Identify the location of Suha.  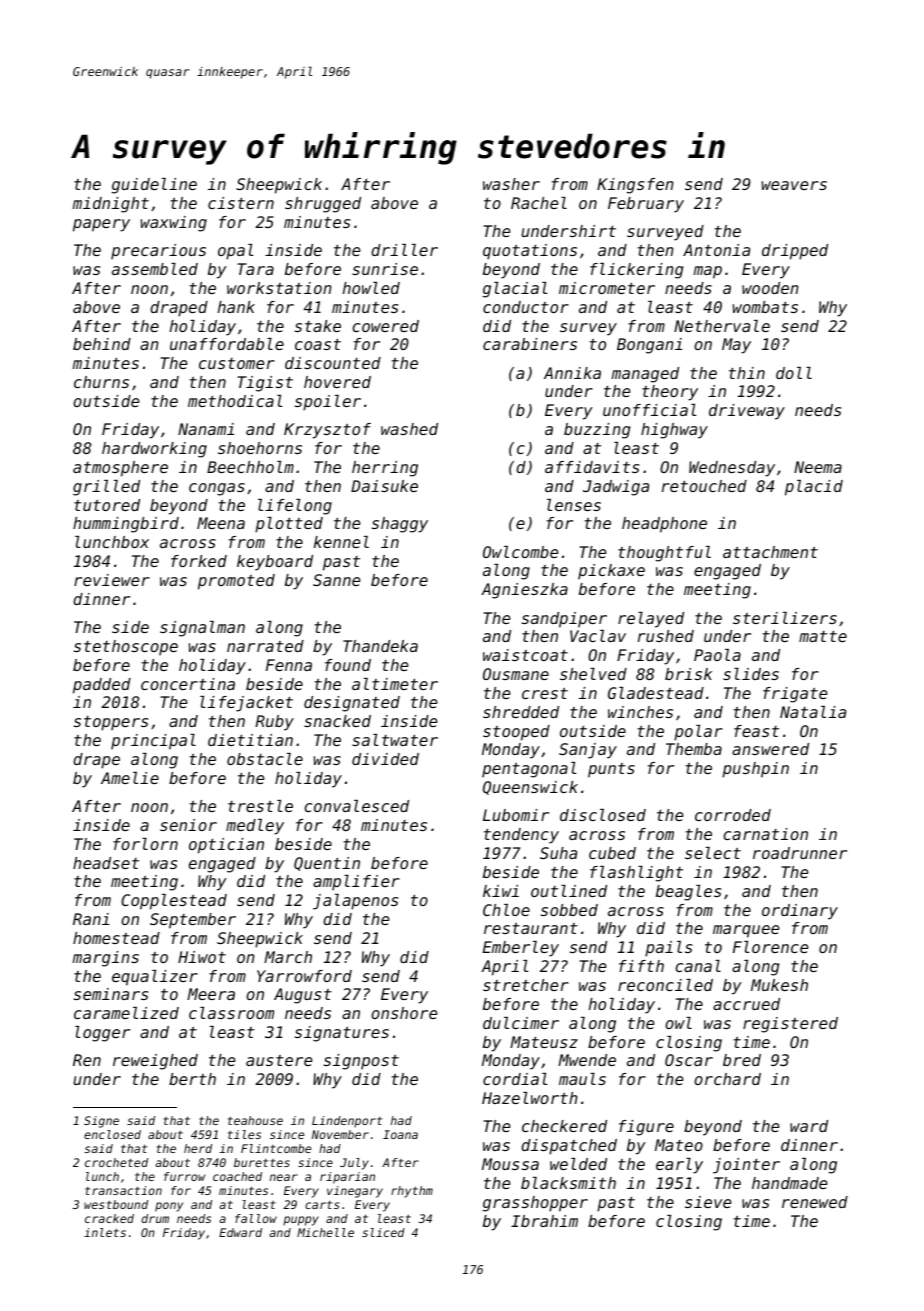
(558, 853).
